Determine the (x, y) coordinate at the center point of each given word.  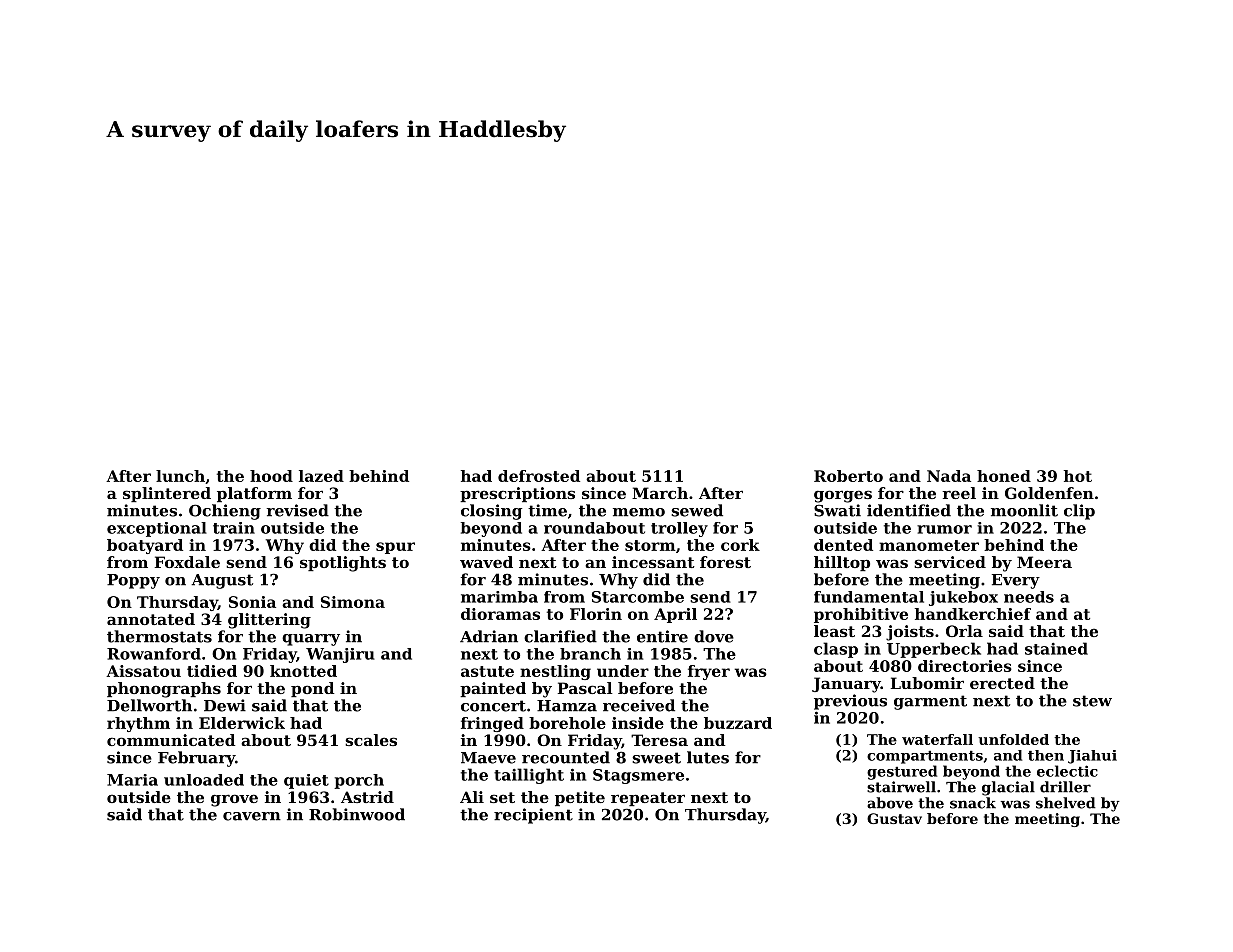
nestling (555, 672)
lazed (321, 476)
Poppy (133, 581)
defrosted (539, 476)
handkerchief (973, 614)
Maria (132, 780)
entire (662, 636)
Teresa (659, 740)
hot (1078, 476)
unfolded (1013, 739)
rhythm (138, 724)
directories (965, 666)
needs (1029, 597)
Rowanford (154, 654)
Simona (353, 602)
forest (725, 562)
